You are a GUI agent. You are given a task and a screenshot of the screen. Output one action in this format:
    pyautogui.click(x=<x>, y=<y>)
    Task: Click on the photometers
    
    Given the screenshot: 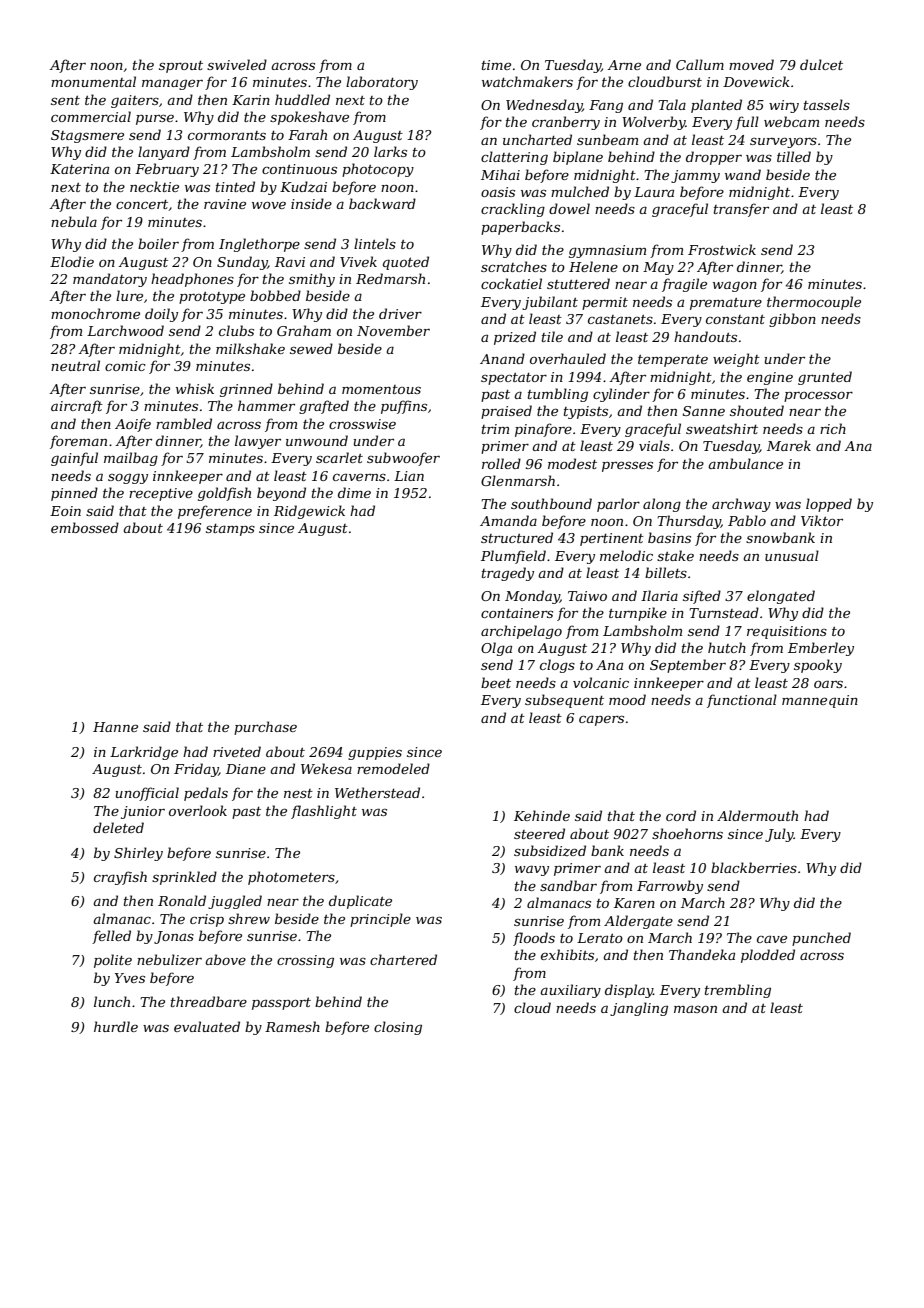 What is the action you would take?
    pyautogui.click(x=291, y=878)
